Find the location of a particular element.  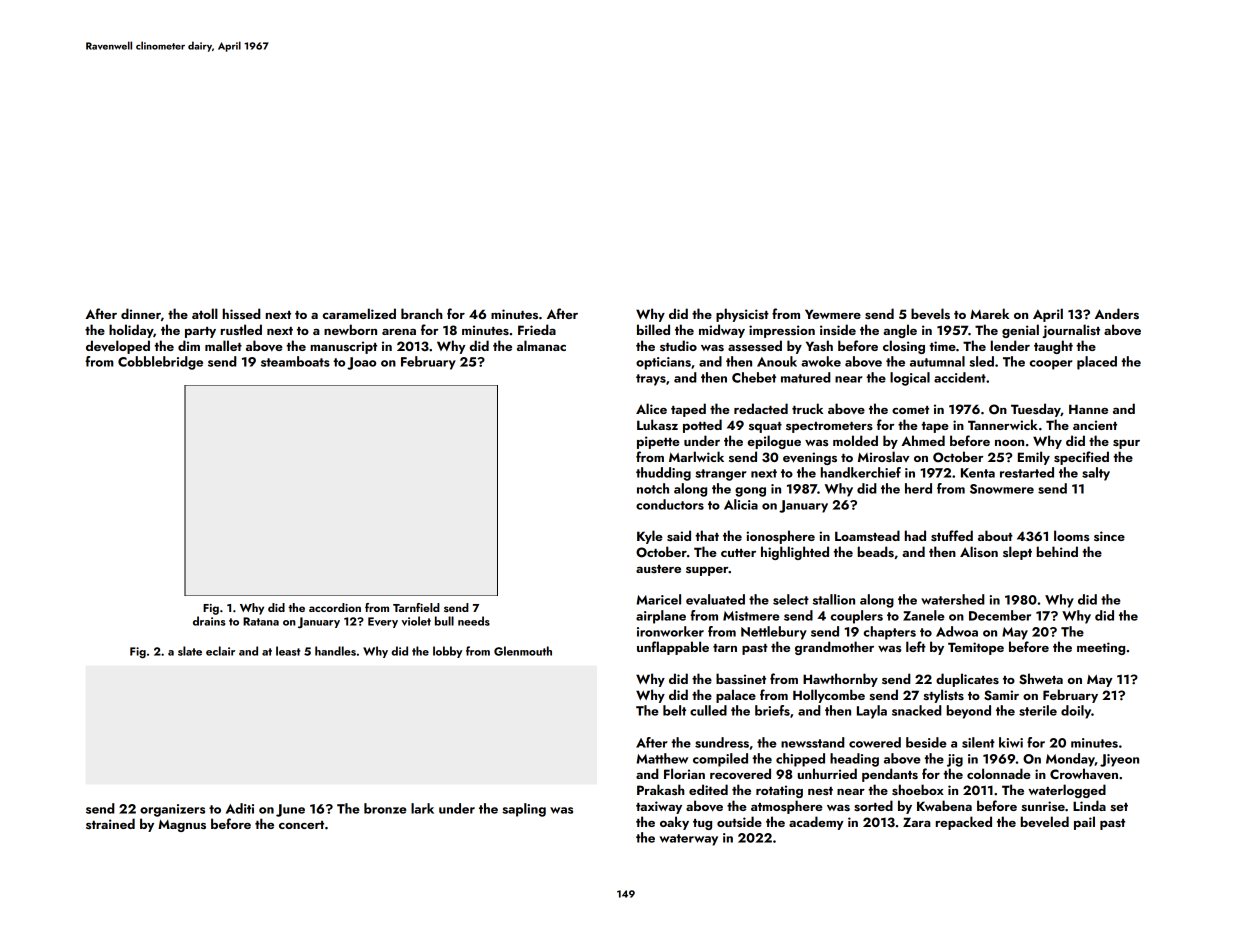

airplane is located at coordinates (661, 617).
